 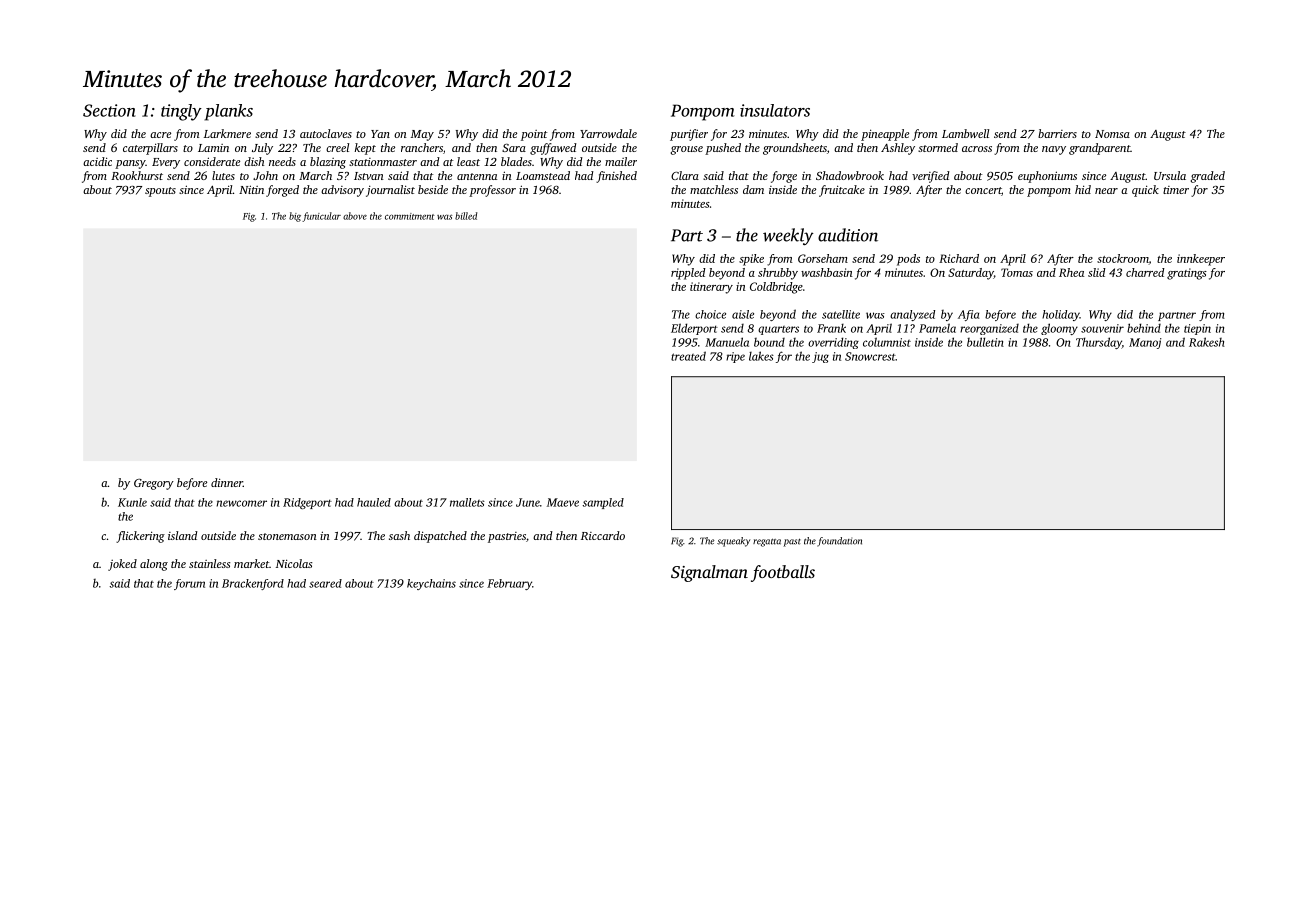 I want to click on big, so click(x=295, y=217).
